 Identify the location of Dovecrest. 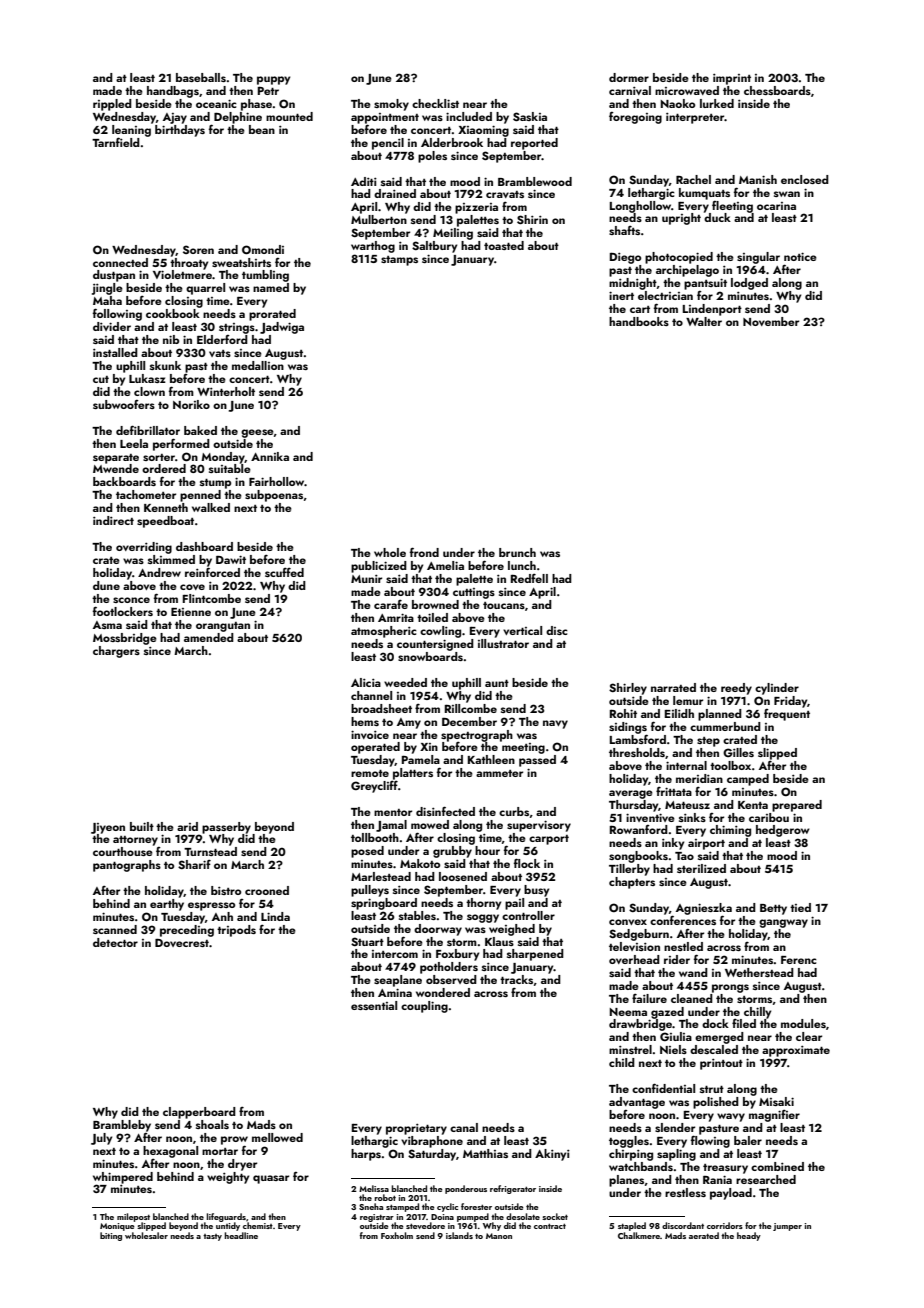
(182, 942).
